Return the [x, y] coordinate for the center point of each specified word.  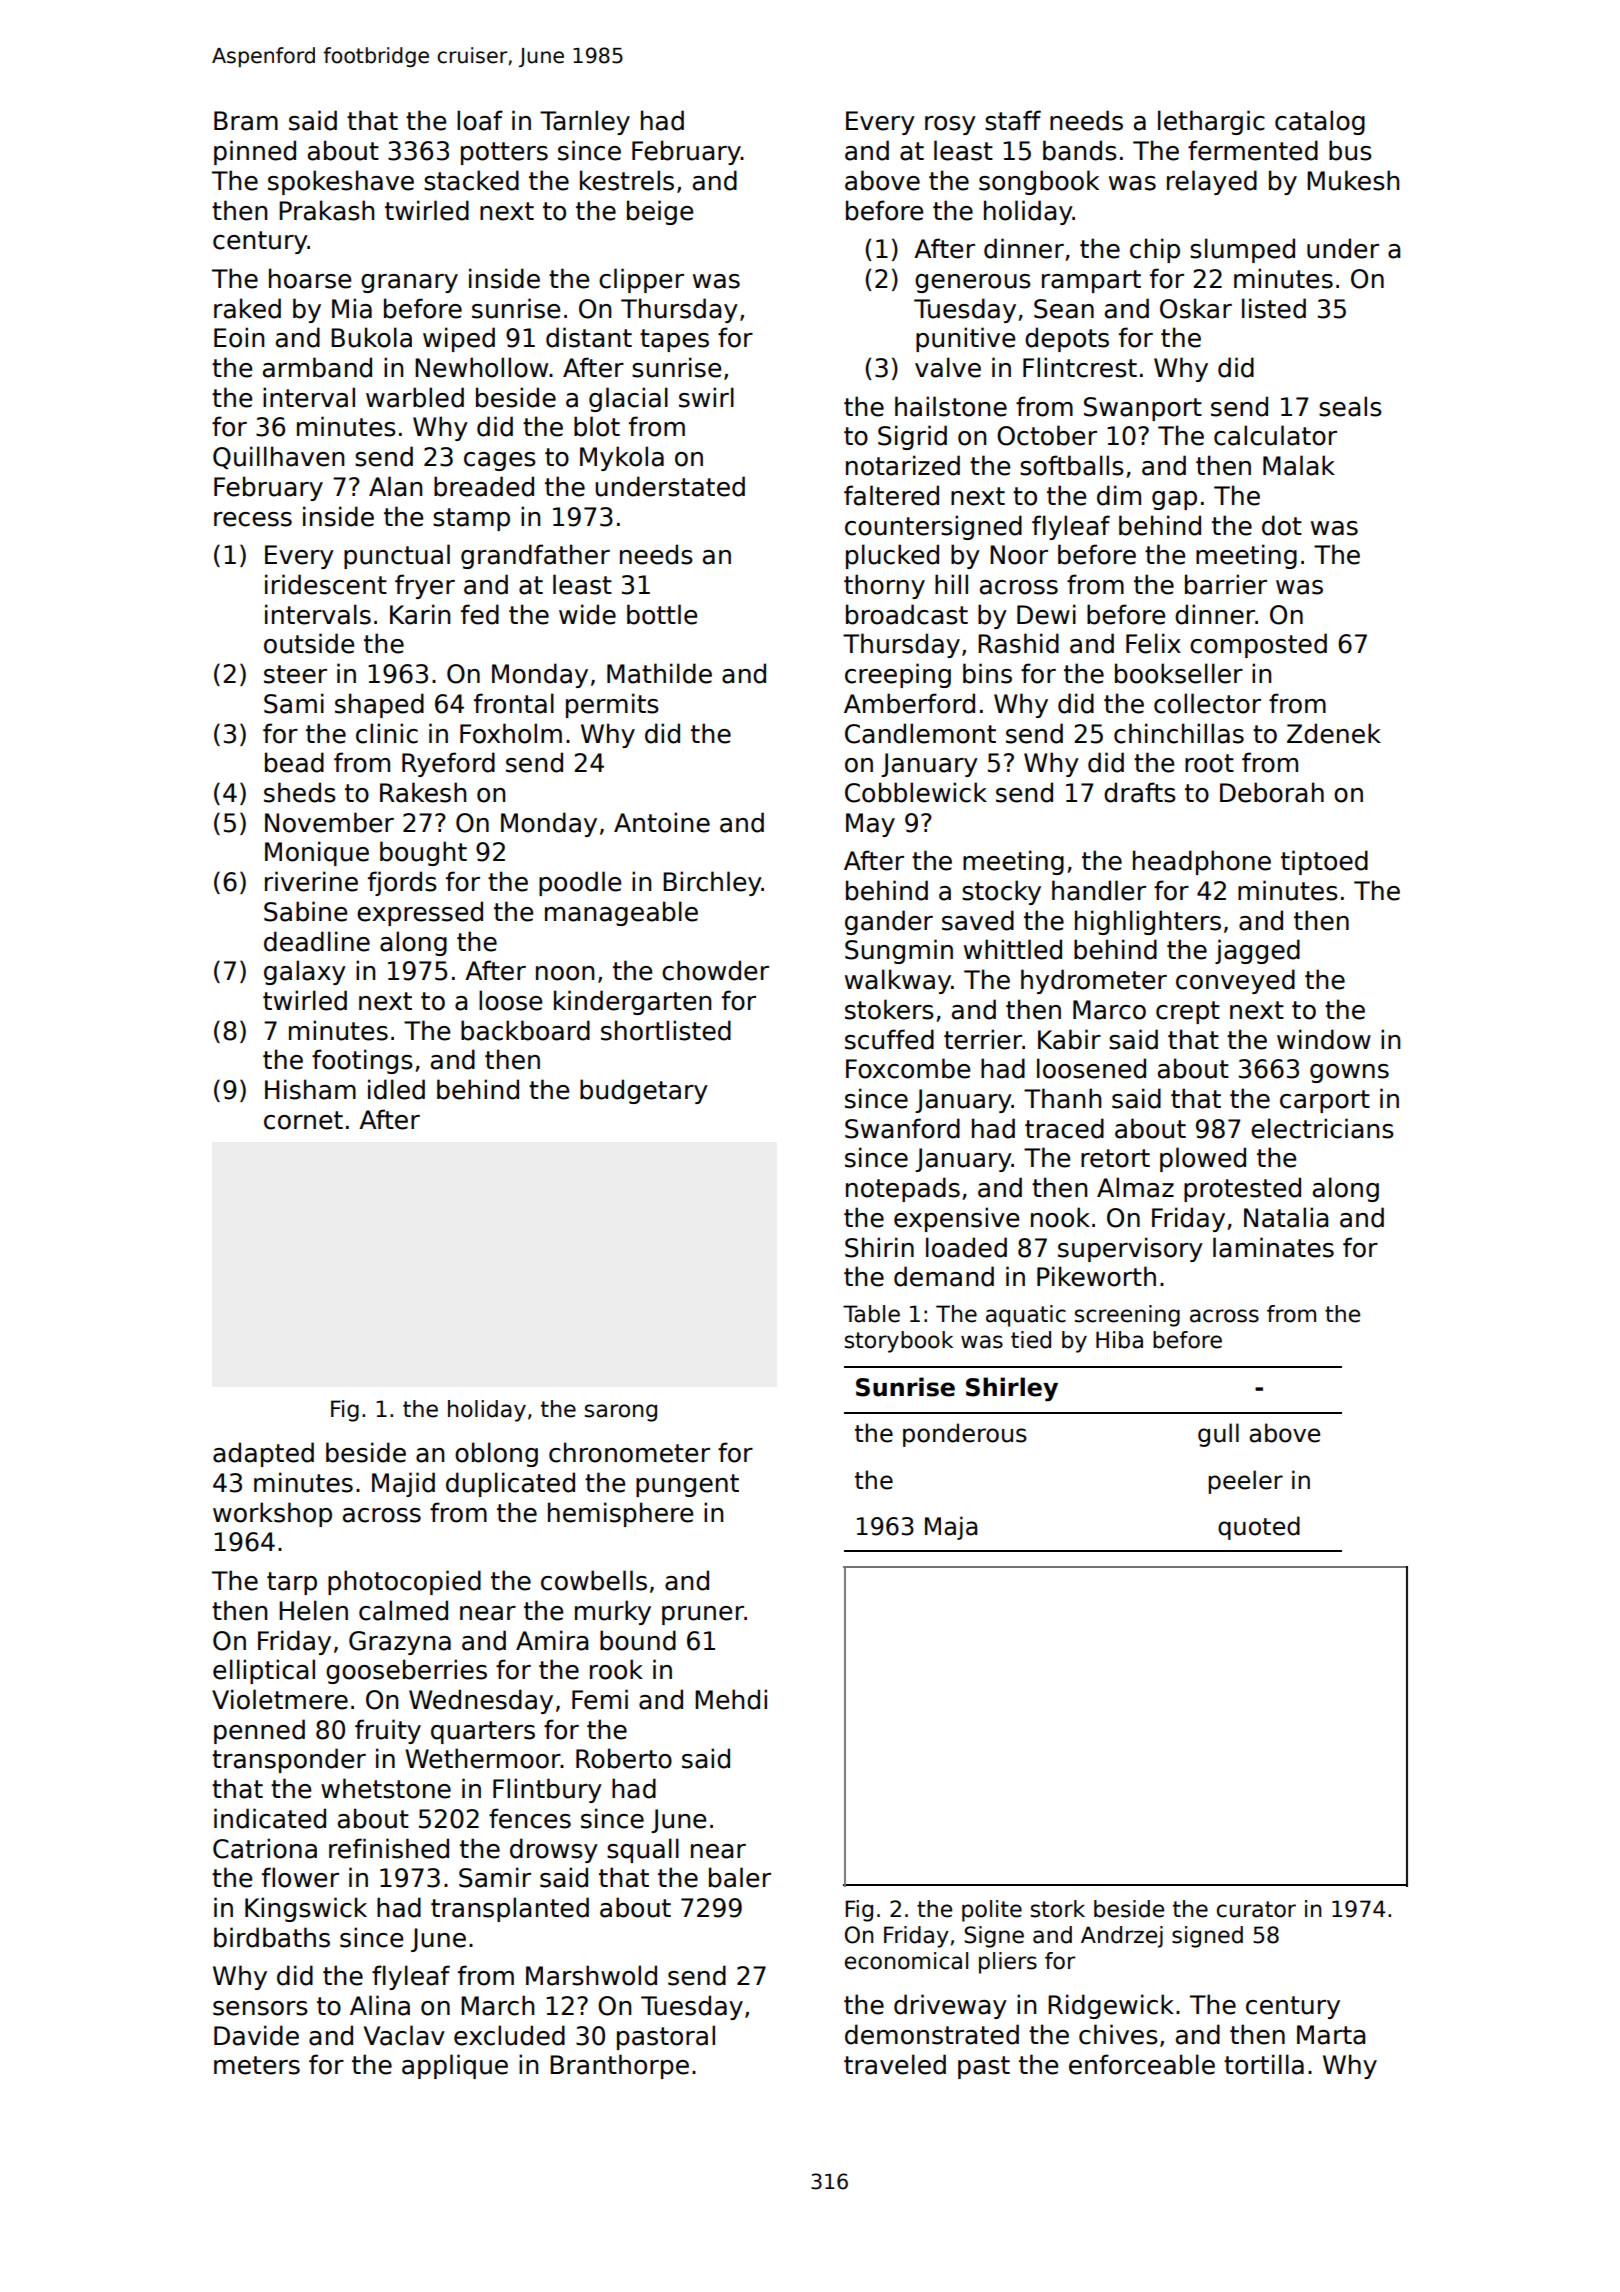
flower [300, 1877]
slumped [1242, 250]
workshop [272, 1514]
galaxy [305, 972]
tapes [674, 340]
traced [1064, 1128]
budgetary [644, 1091]
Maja [951, 1528]
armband [317, 367]
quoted [1259, 1528]
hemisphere [620, 1514]
